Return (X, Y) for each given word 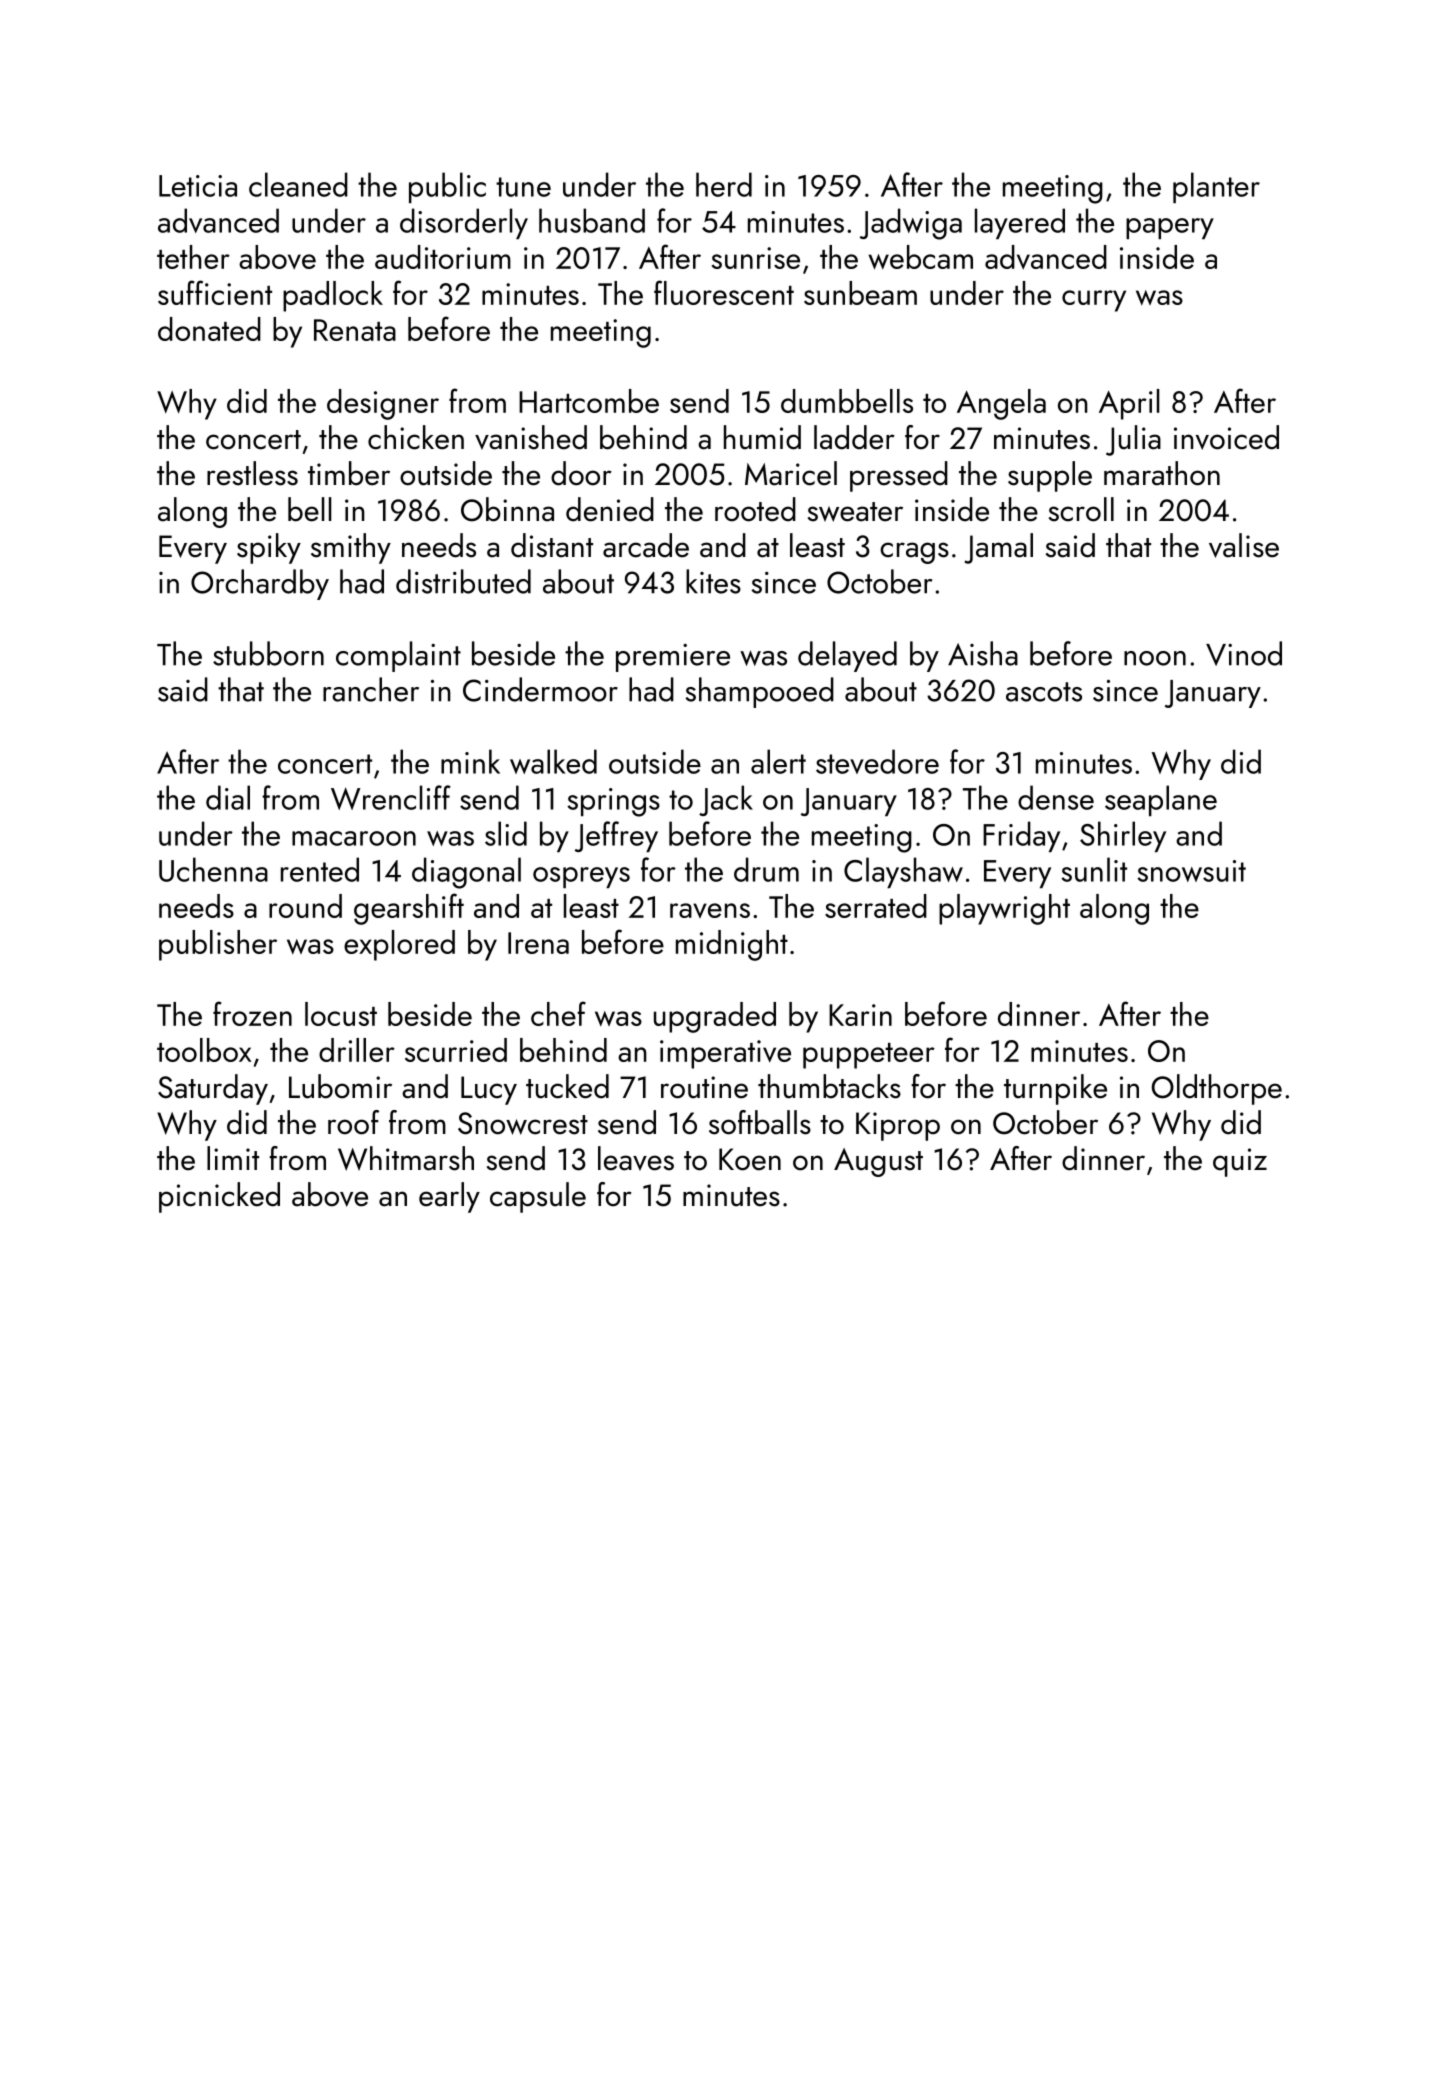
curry (1094, 301)
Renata (355, 330)
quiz (1240, 1162)
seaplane (1161, 800)
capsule (538, 1197)
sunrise (755, 258)
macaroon (354, 838)
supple (1050, 476)
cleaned (298, 184)
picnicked (219, 1197)
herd (724, 184)
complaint (398, 656)
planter (1216, 187)
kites (713, 581)
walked (553, 761)
